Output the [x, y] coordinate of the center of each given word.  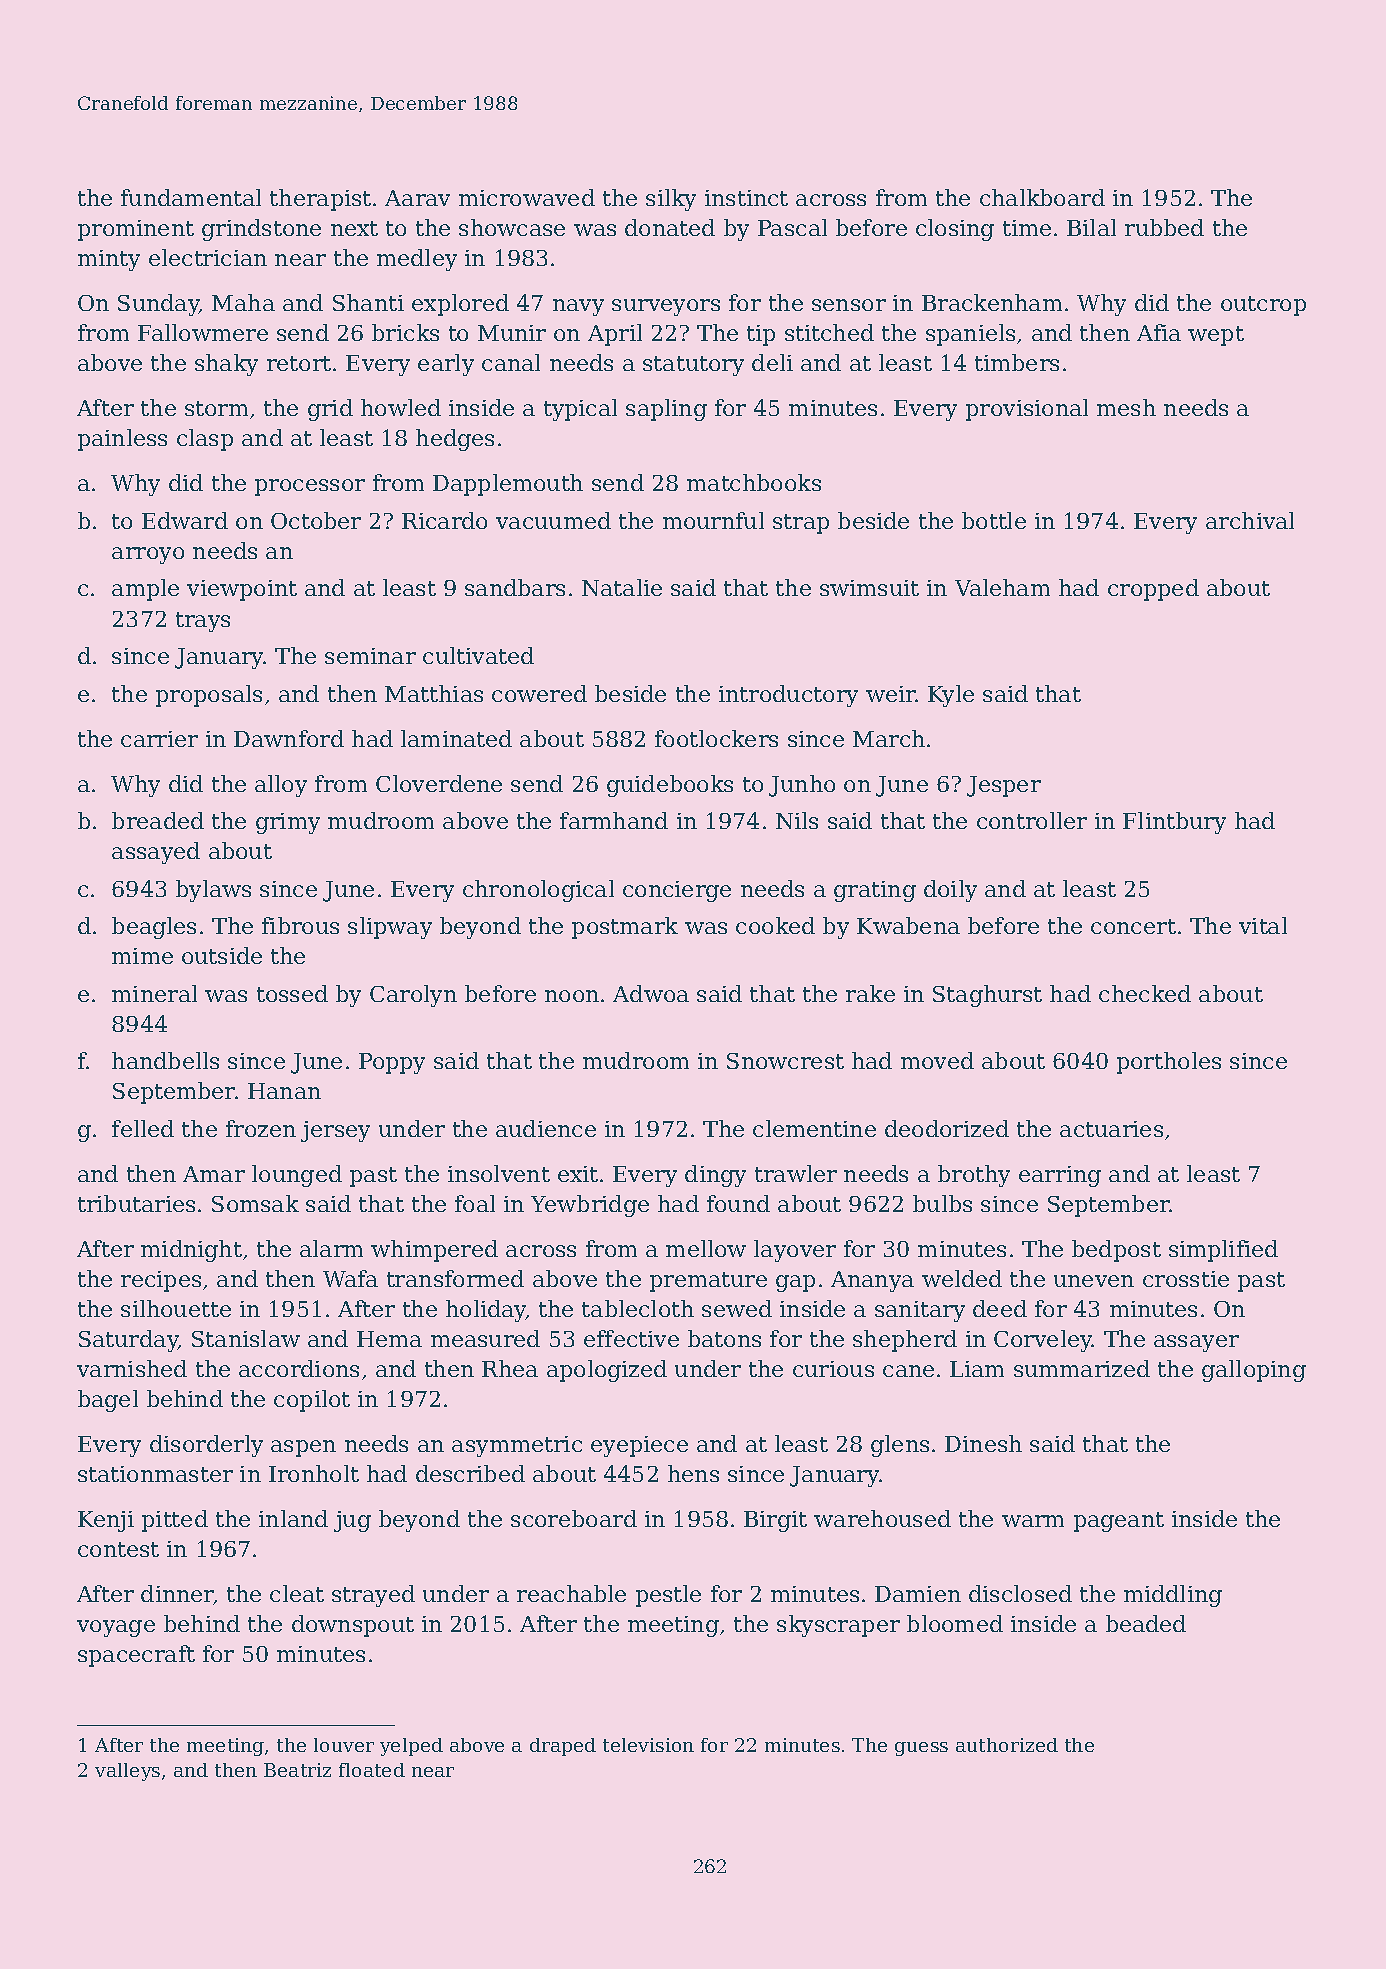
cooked [775, 925]
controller [1032, 820]
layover [795, 1251]
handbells [165, 1060]
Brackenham [992, 302]
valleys [127, 1772]
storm [216, 408]
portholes [1169, 1063]
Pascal [792, 227]
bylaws [213, 891]
